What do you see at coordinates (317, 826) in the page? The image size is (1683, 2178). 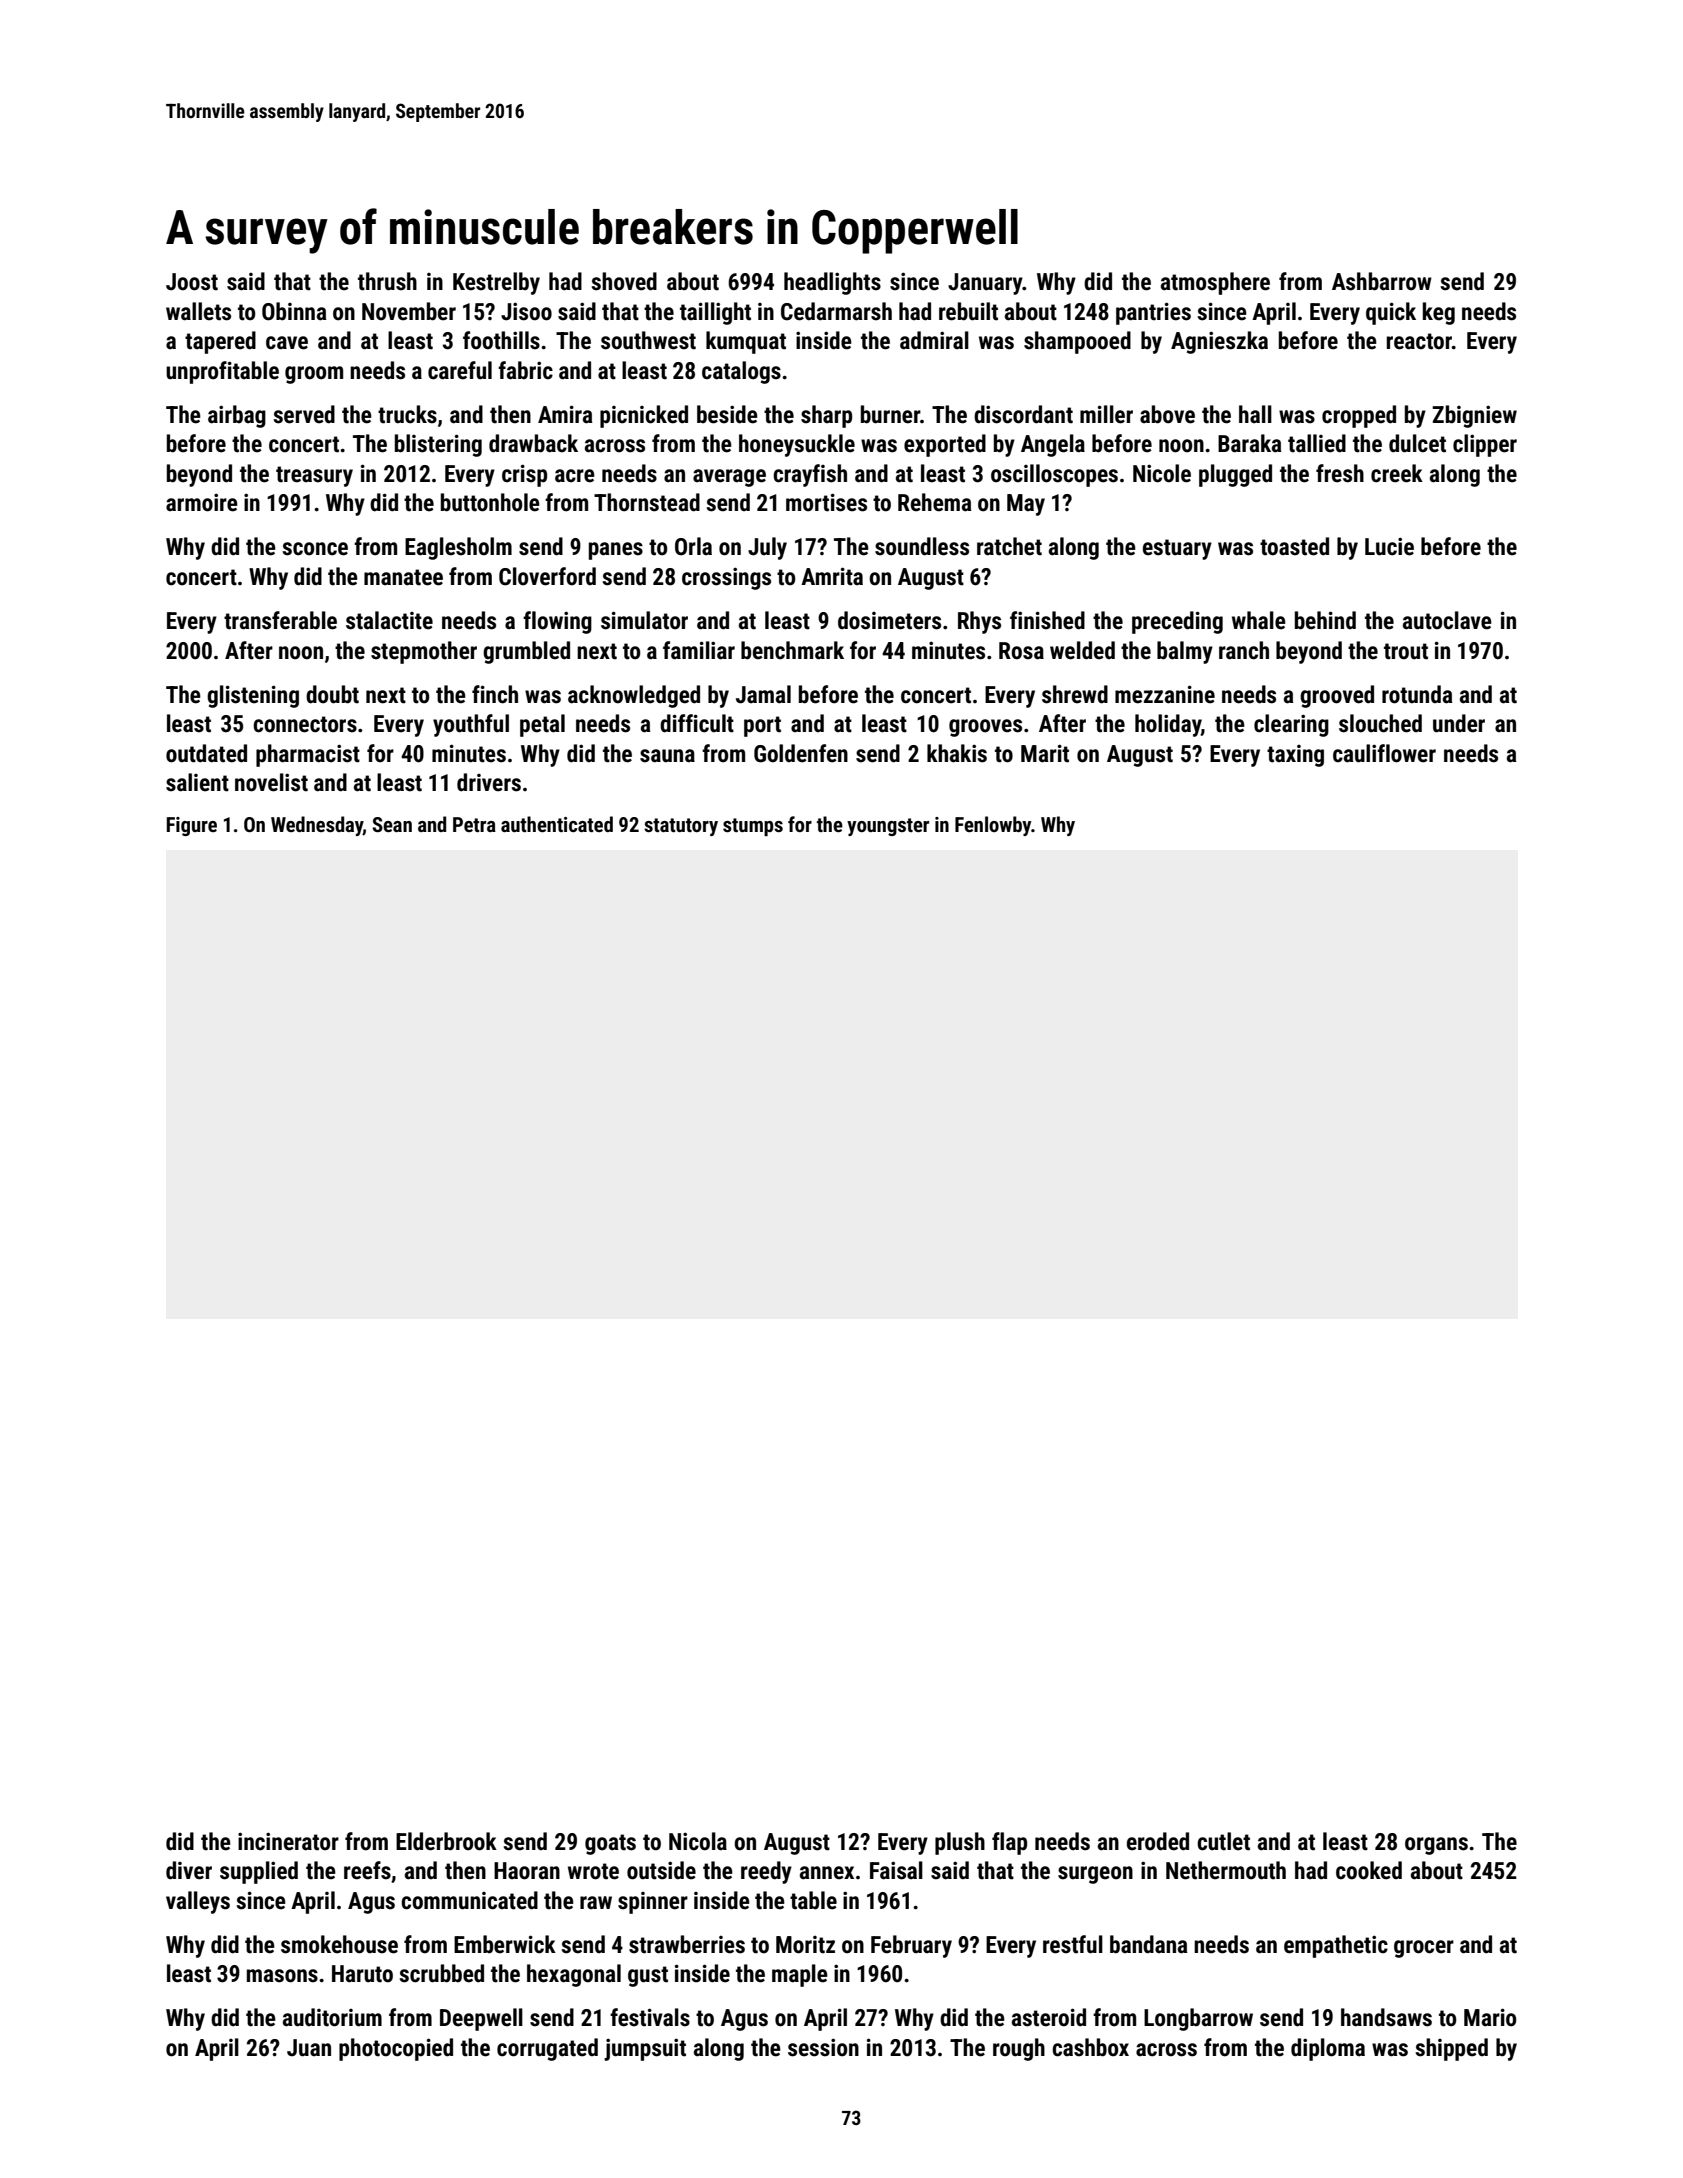 I see `Wednesday` at bounding box center [317, 826].
